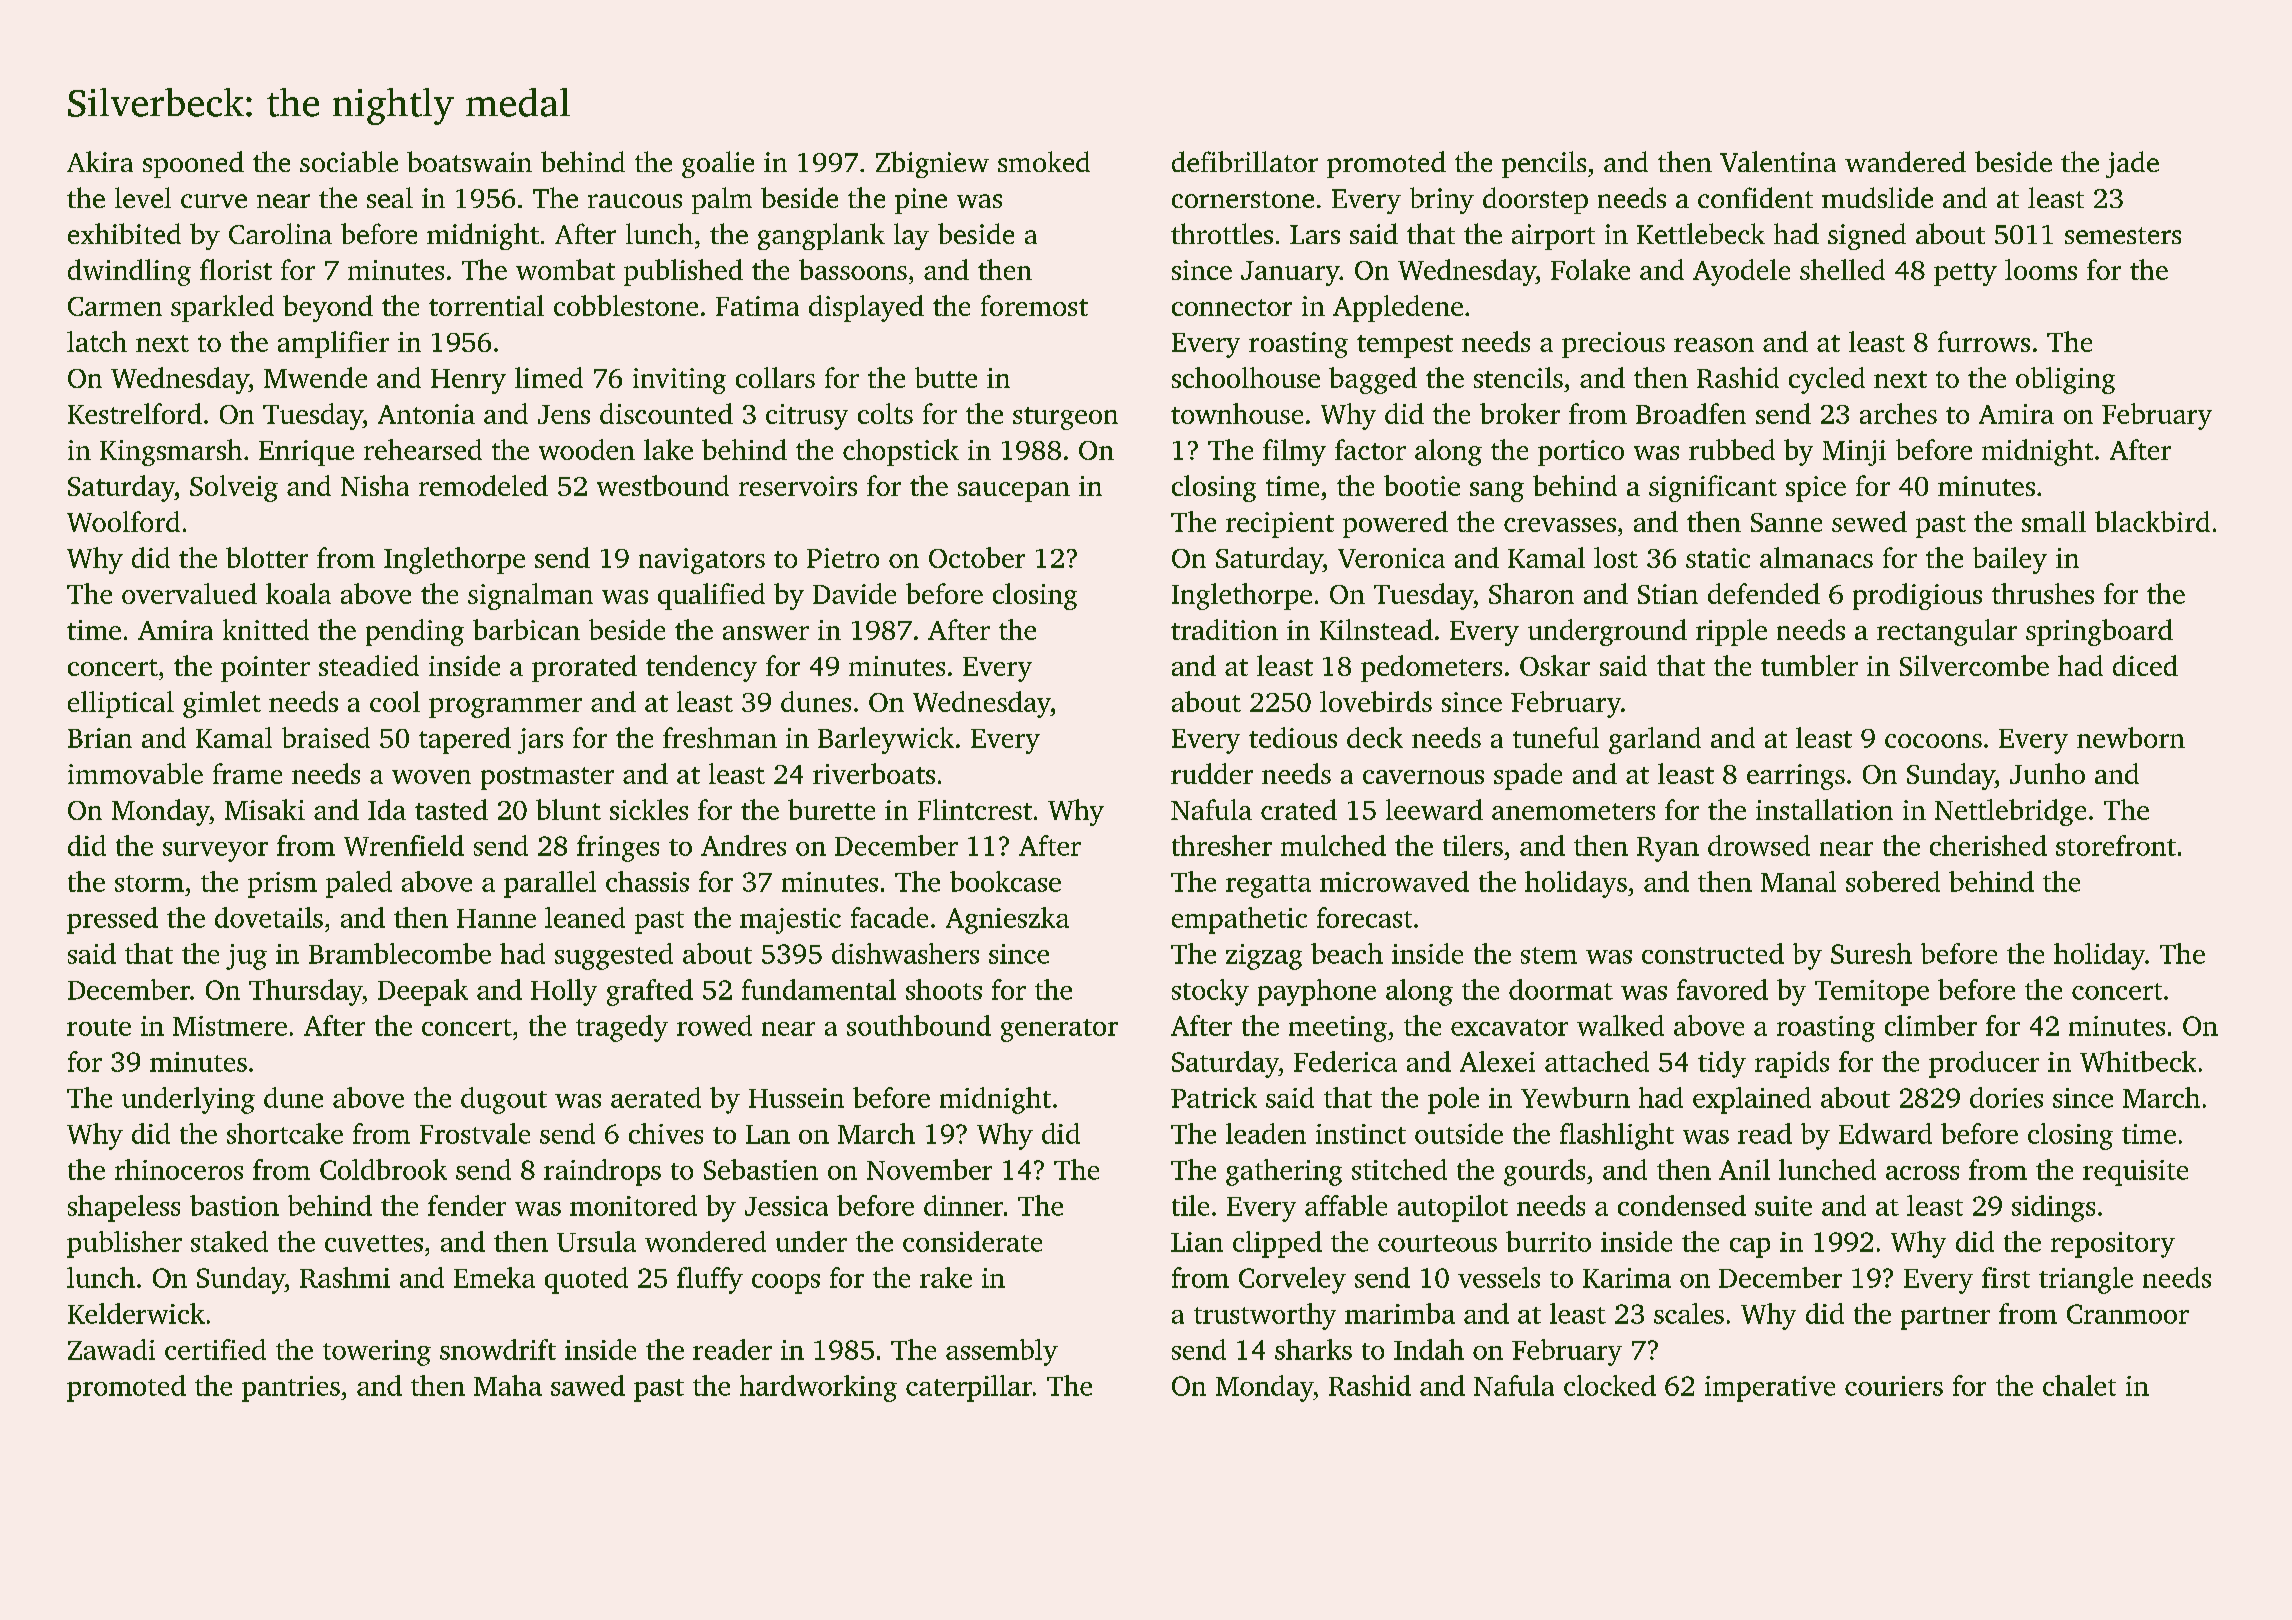  What do you see at coordinates (1518, 377) in the page?
I see `stencils` at bounding box center [1518, 377].
